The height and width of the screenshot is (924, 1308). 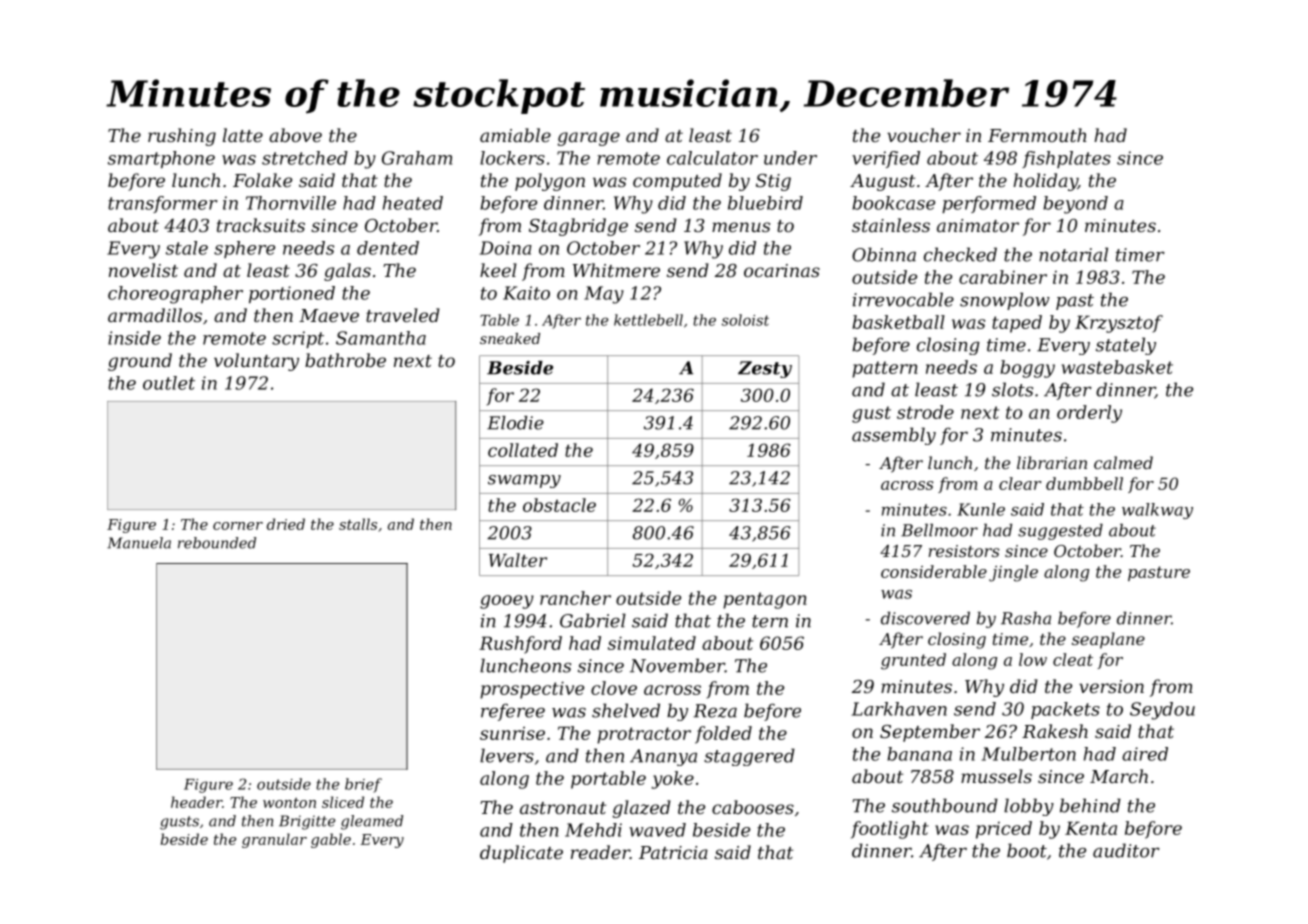 I want to click on obstacle, so click(x=559, y=505).
